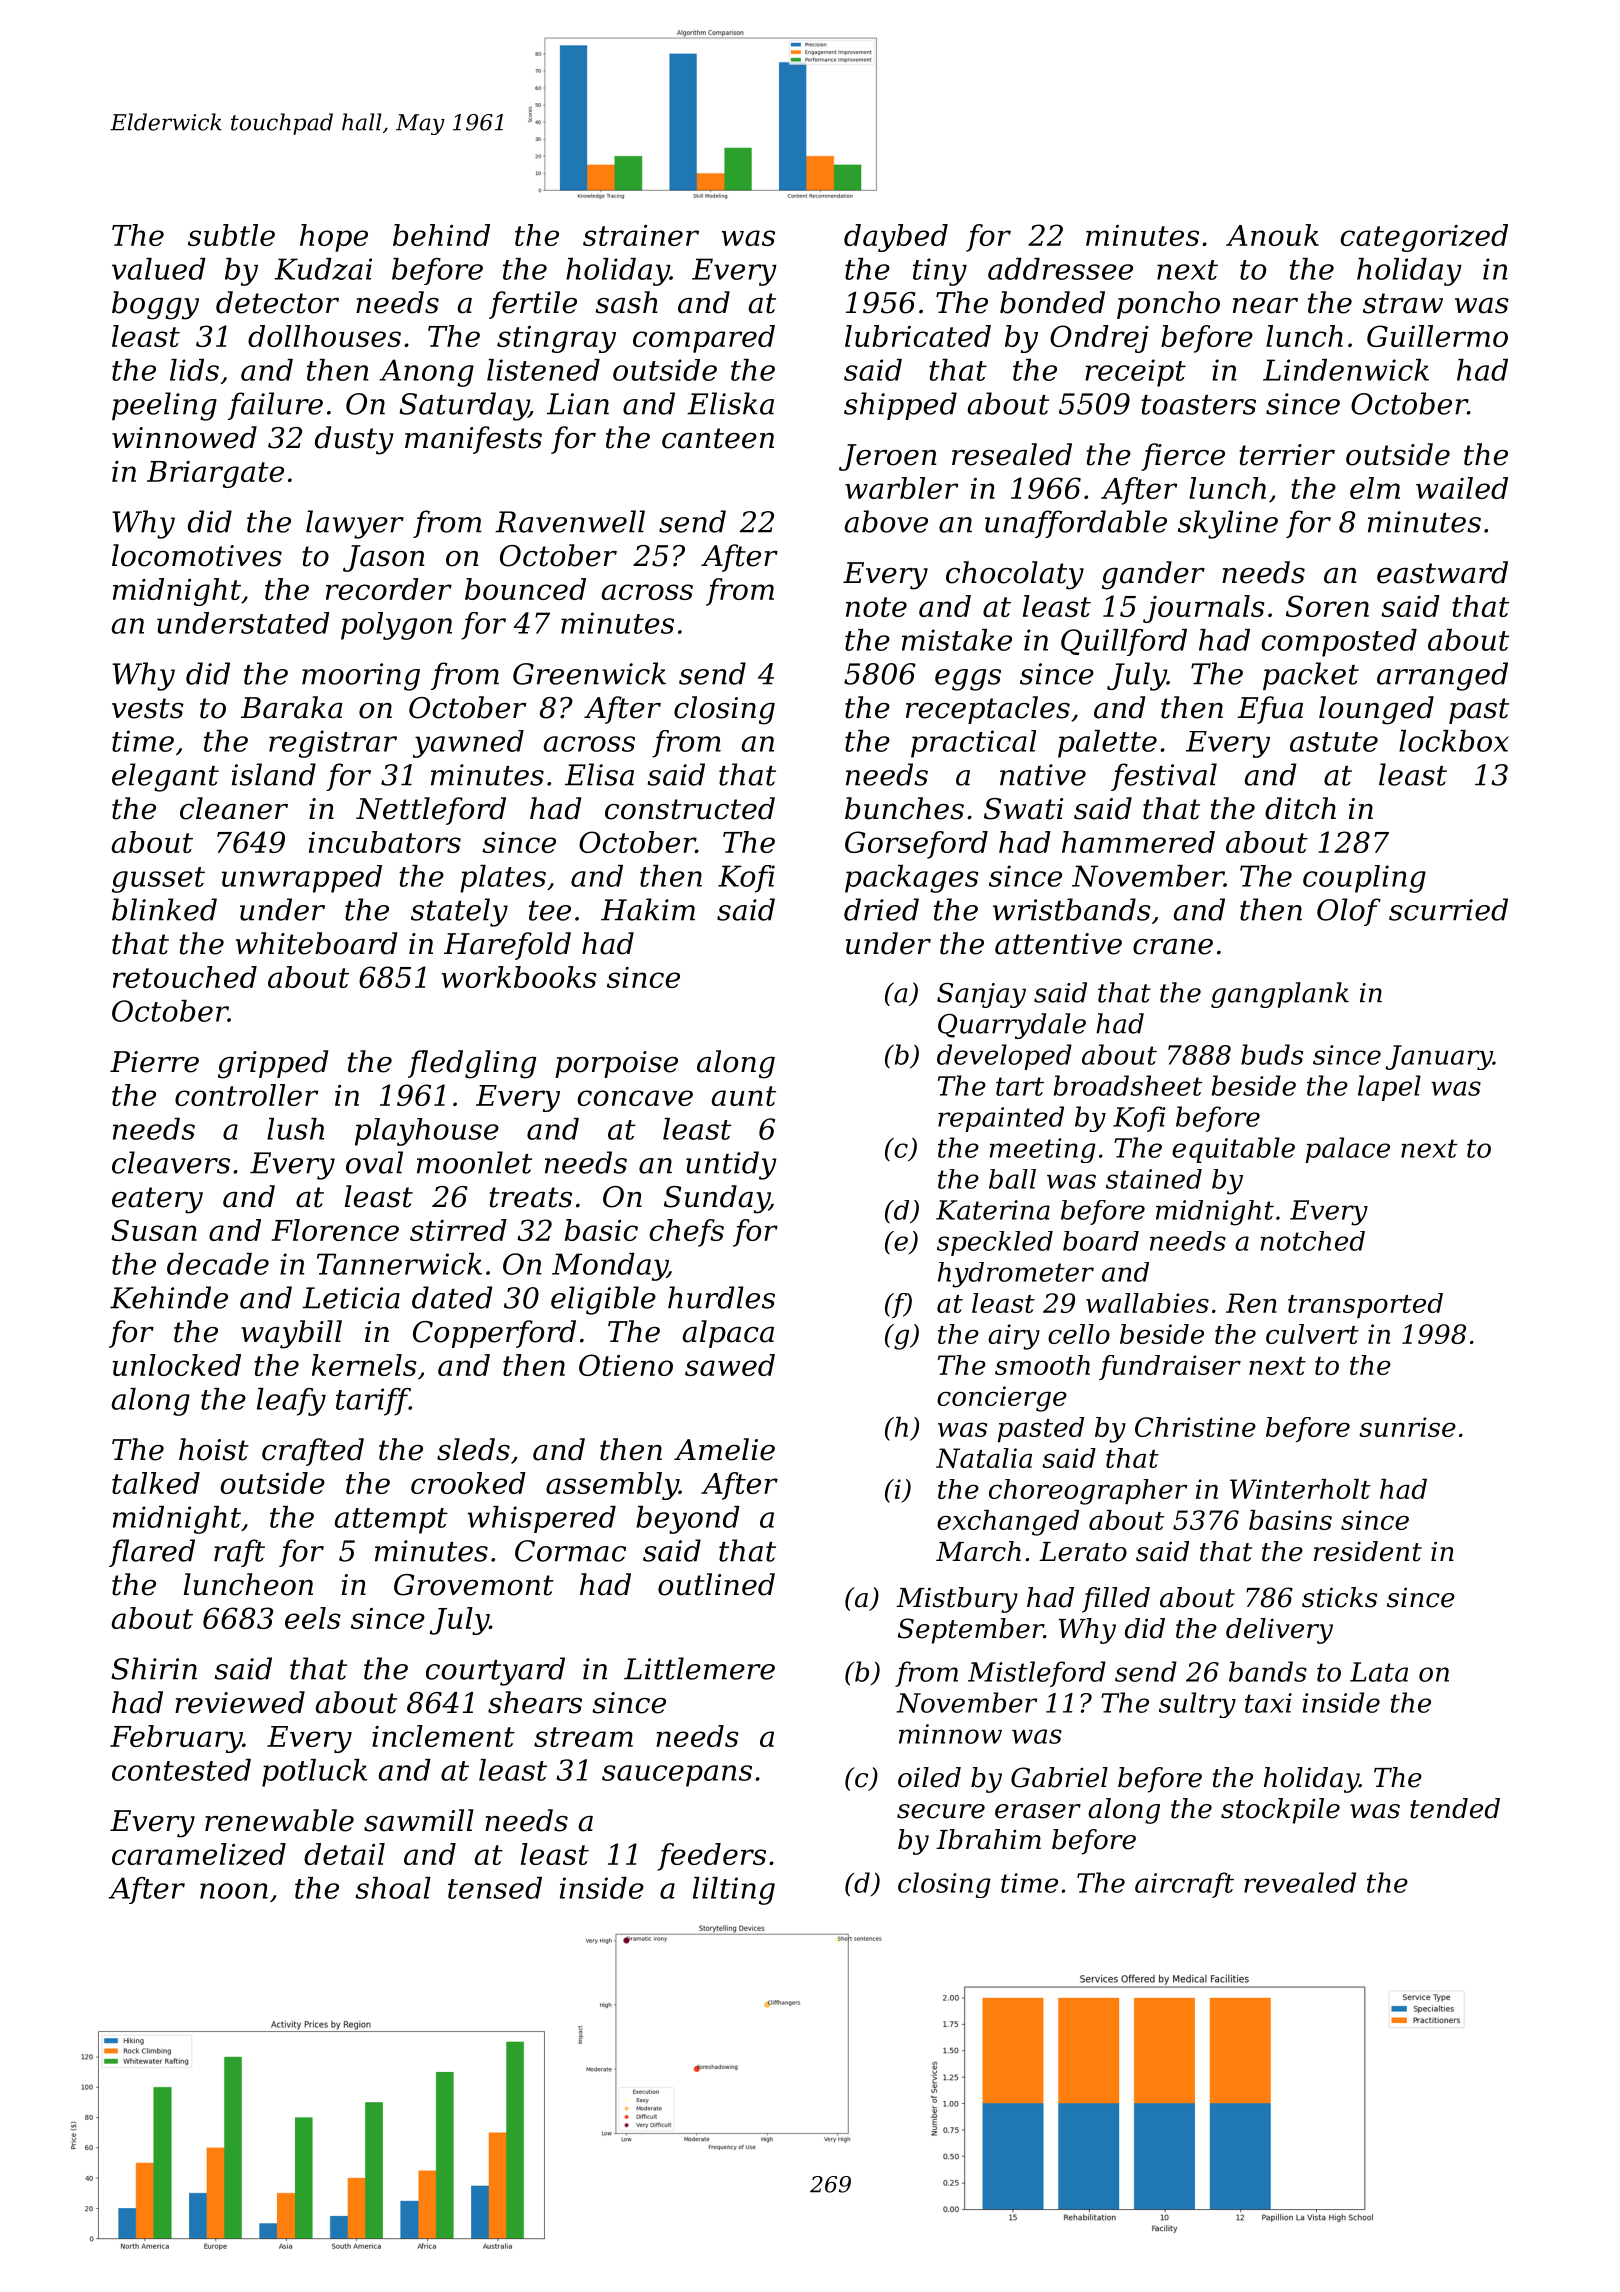  What do you see at coordinates (589, 673) in the page?
I see `Greenwick` at bounding box center [589, 673].
